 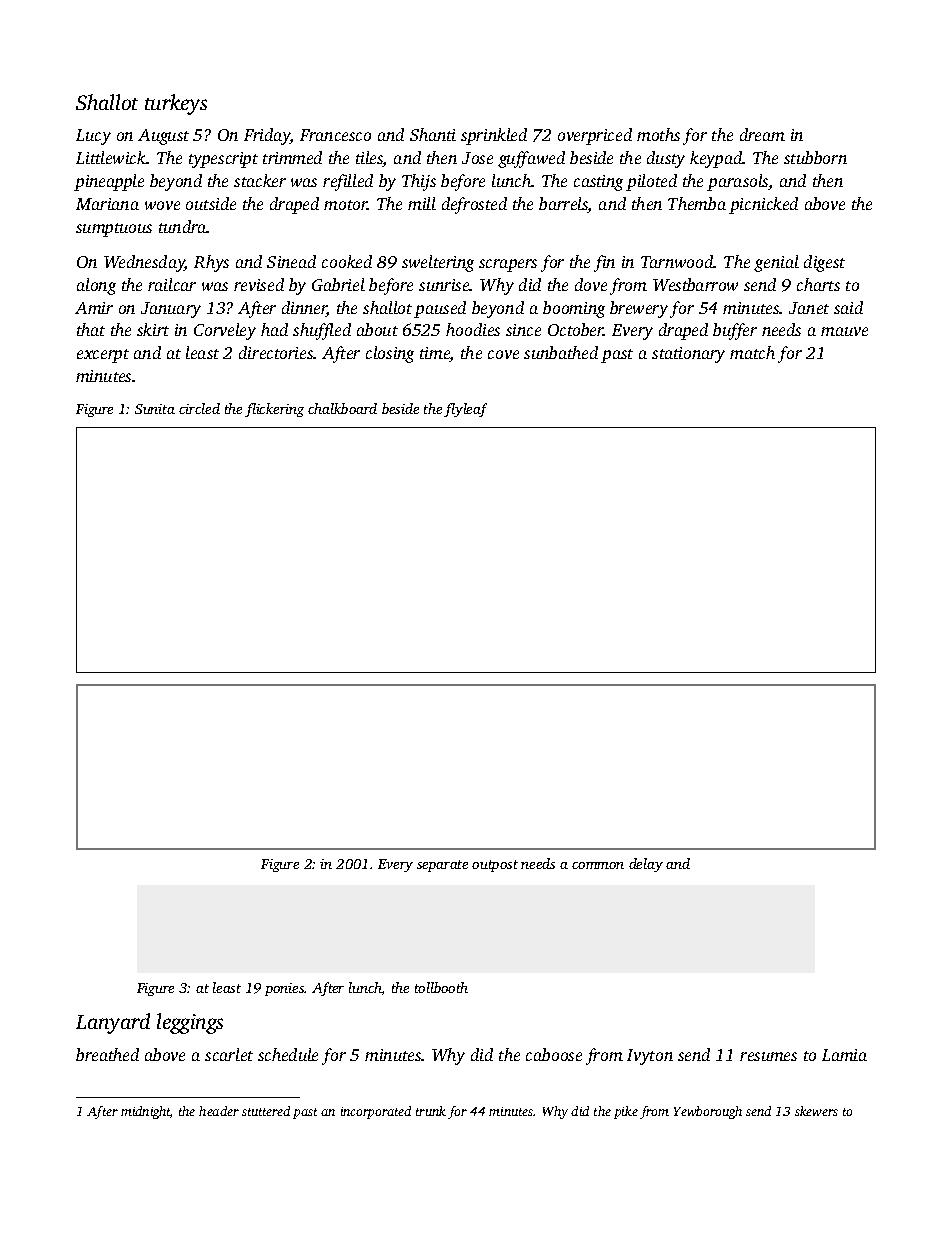 I want to click on Sunita, so click(x=155, y=409).
